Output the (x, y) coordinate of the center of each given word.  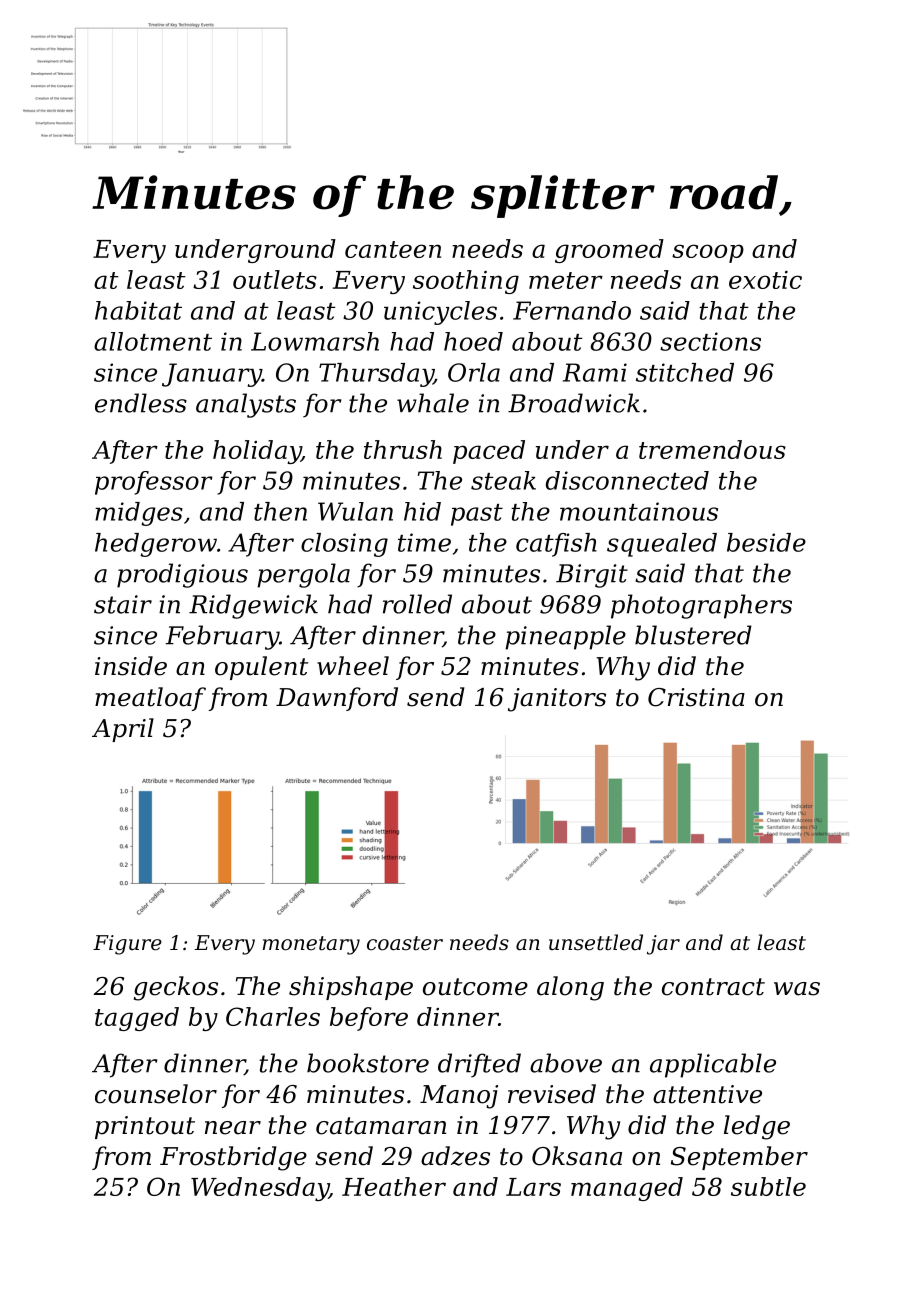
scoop (708, 253)
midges (139, 514)
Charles (273, 1016)
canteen (393, 249)
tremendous (712, 449)
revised (552, 1094)
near (233, 1128)
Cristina (696, 697)
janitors (557, 700)
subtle (768, 1186)
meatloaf (150, 699)
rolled (417, 604)
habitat (138, 310)
